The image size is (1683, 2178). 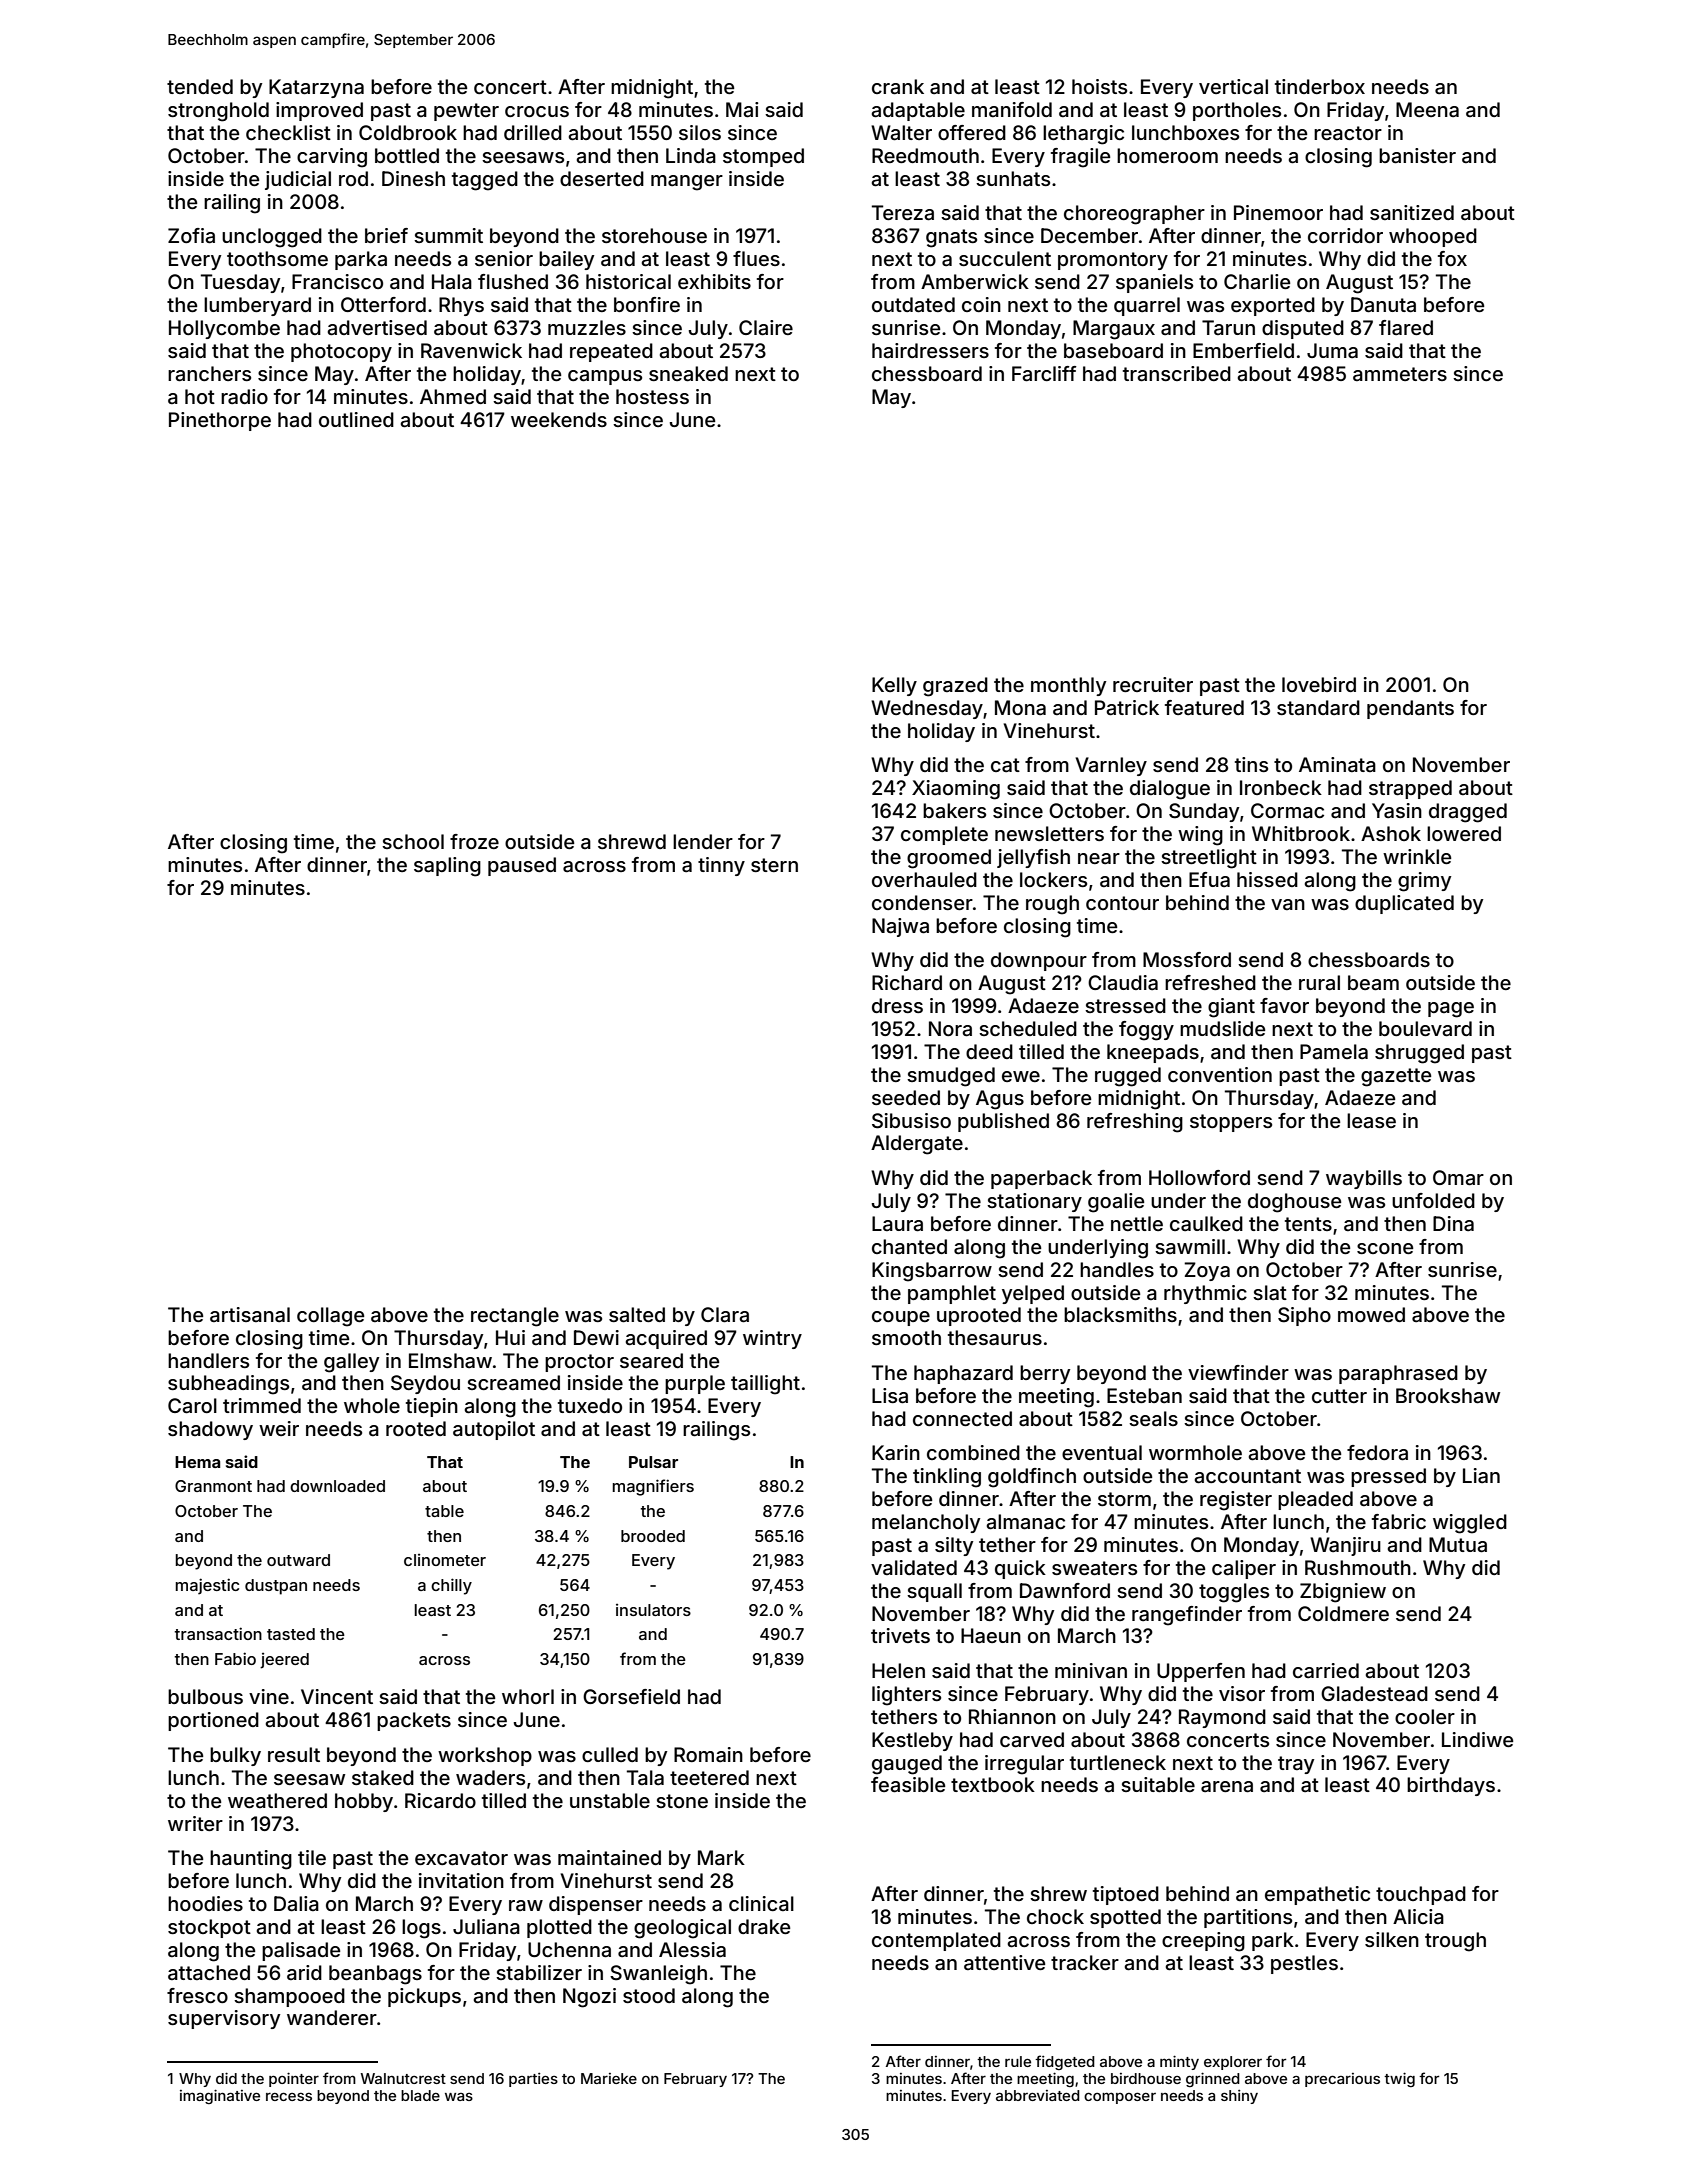 I want to click on imaginative, so click(x=220, y=2096).
